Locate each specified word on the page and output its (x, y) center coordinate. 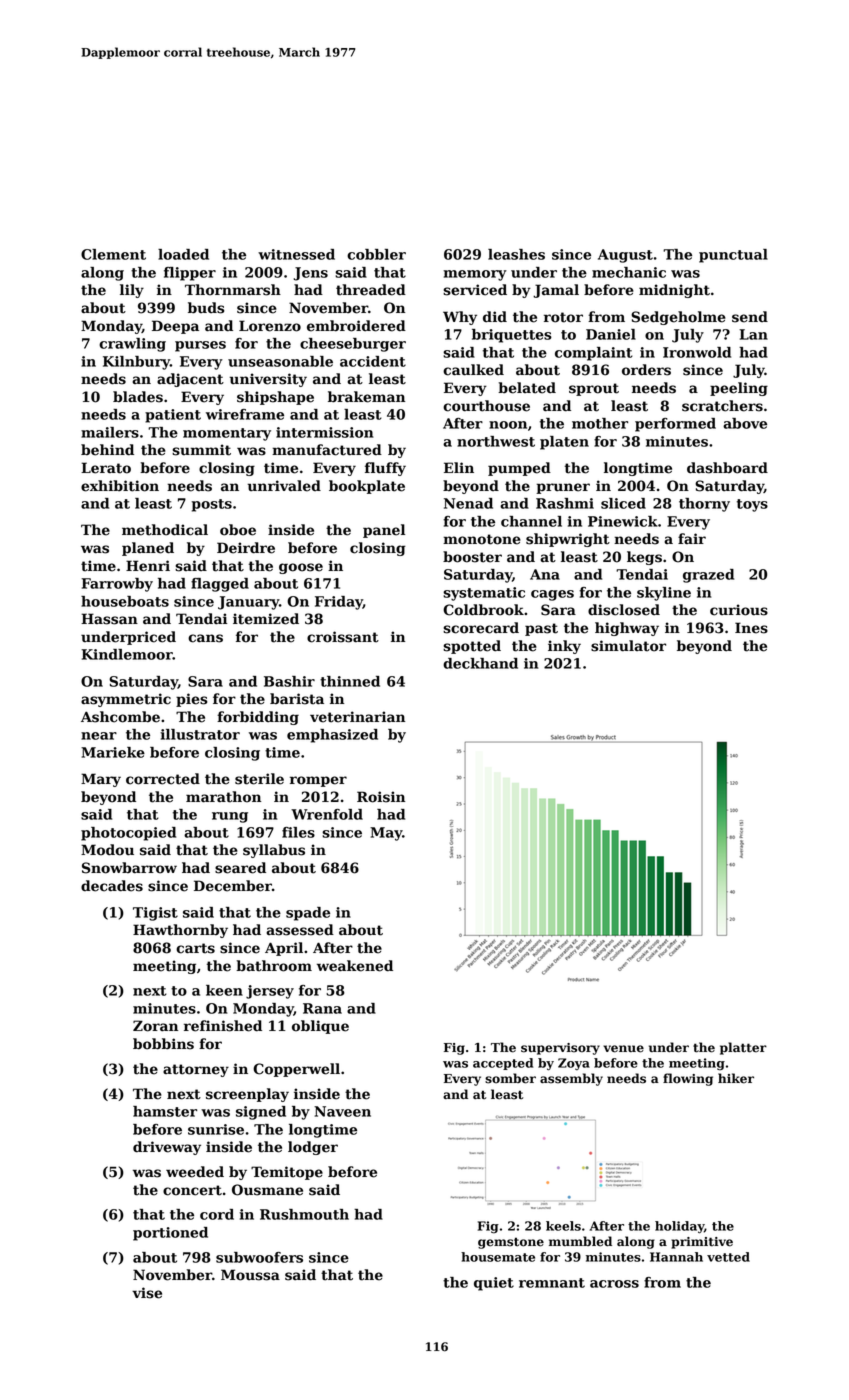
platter (743, 1048)
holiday (679, 1227)
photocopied (128, 834)
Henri (148, 566)
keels (563, 1226)
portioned (170, 1234)
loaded (183, 254)
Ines (751, 628)
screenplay (247, 1095)
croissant (343, 637)
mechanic (629, 272)
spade (308, 914)
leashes (516, 254)
